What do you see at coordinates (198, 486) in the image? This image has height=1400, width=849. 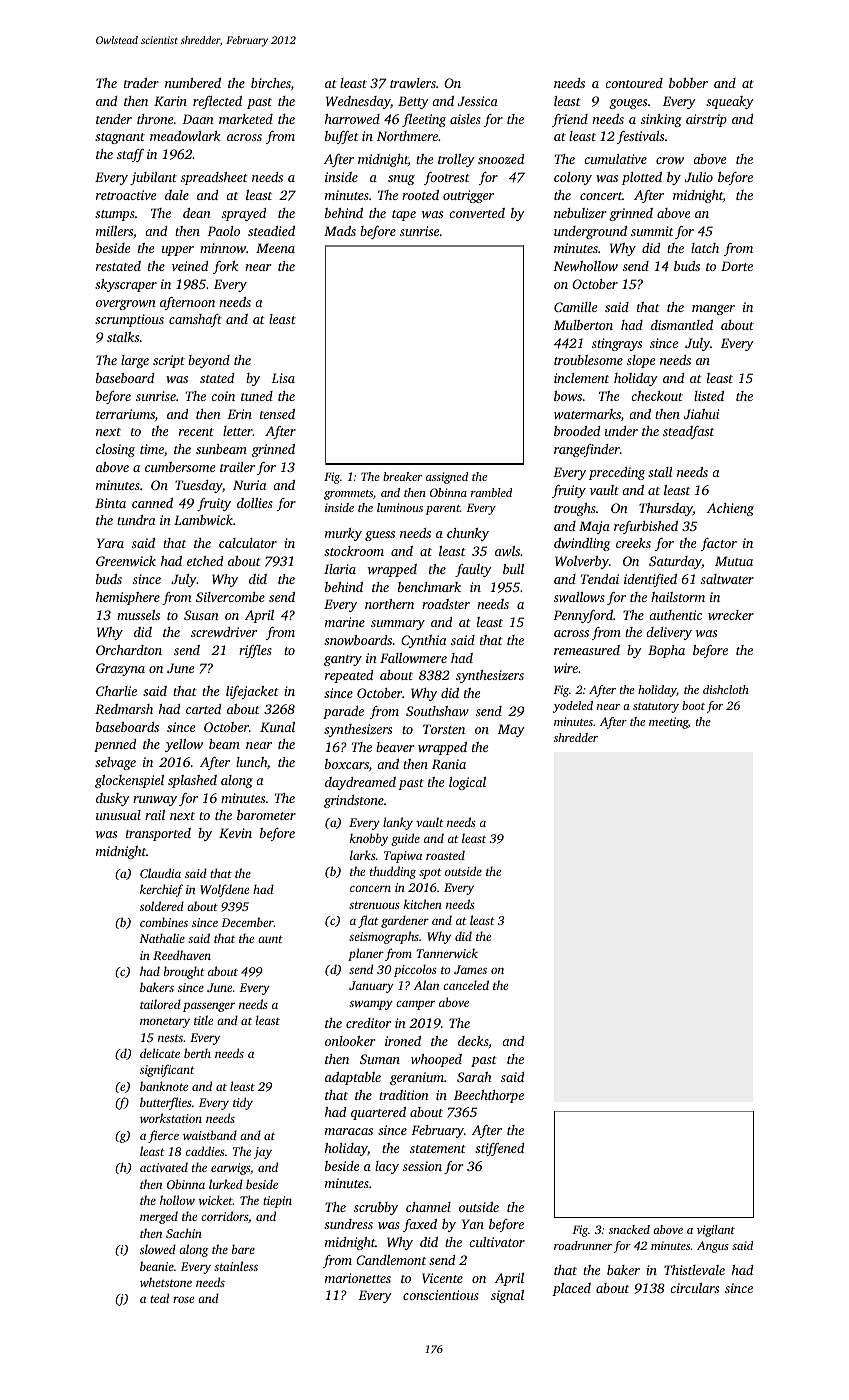 I see `Tuesday` at bounding box center [198, 486].
